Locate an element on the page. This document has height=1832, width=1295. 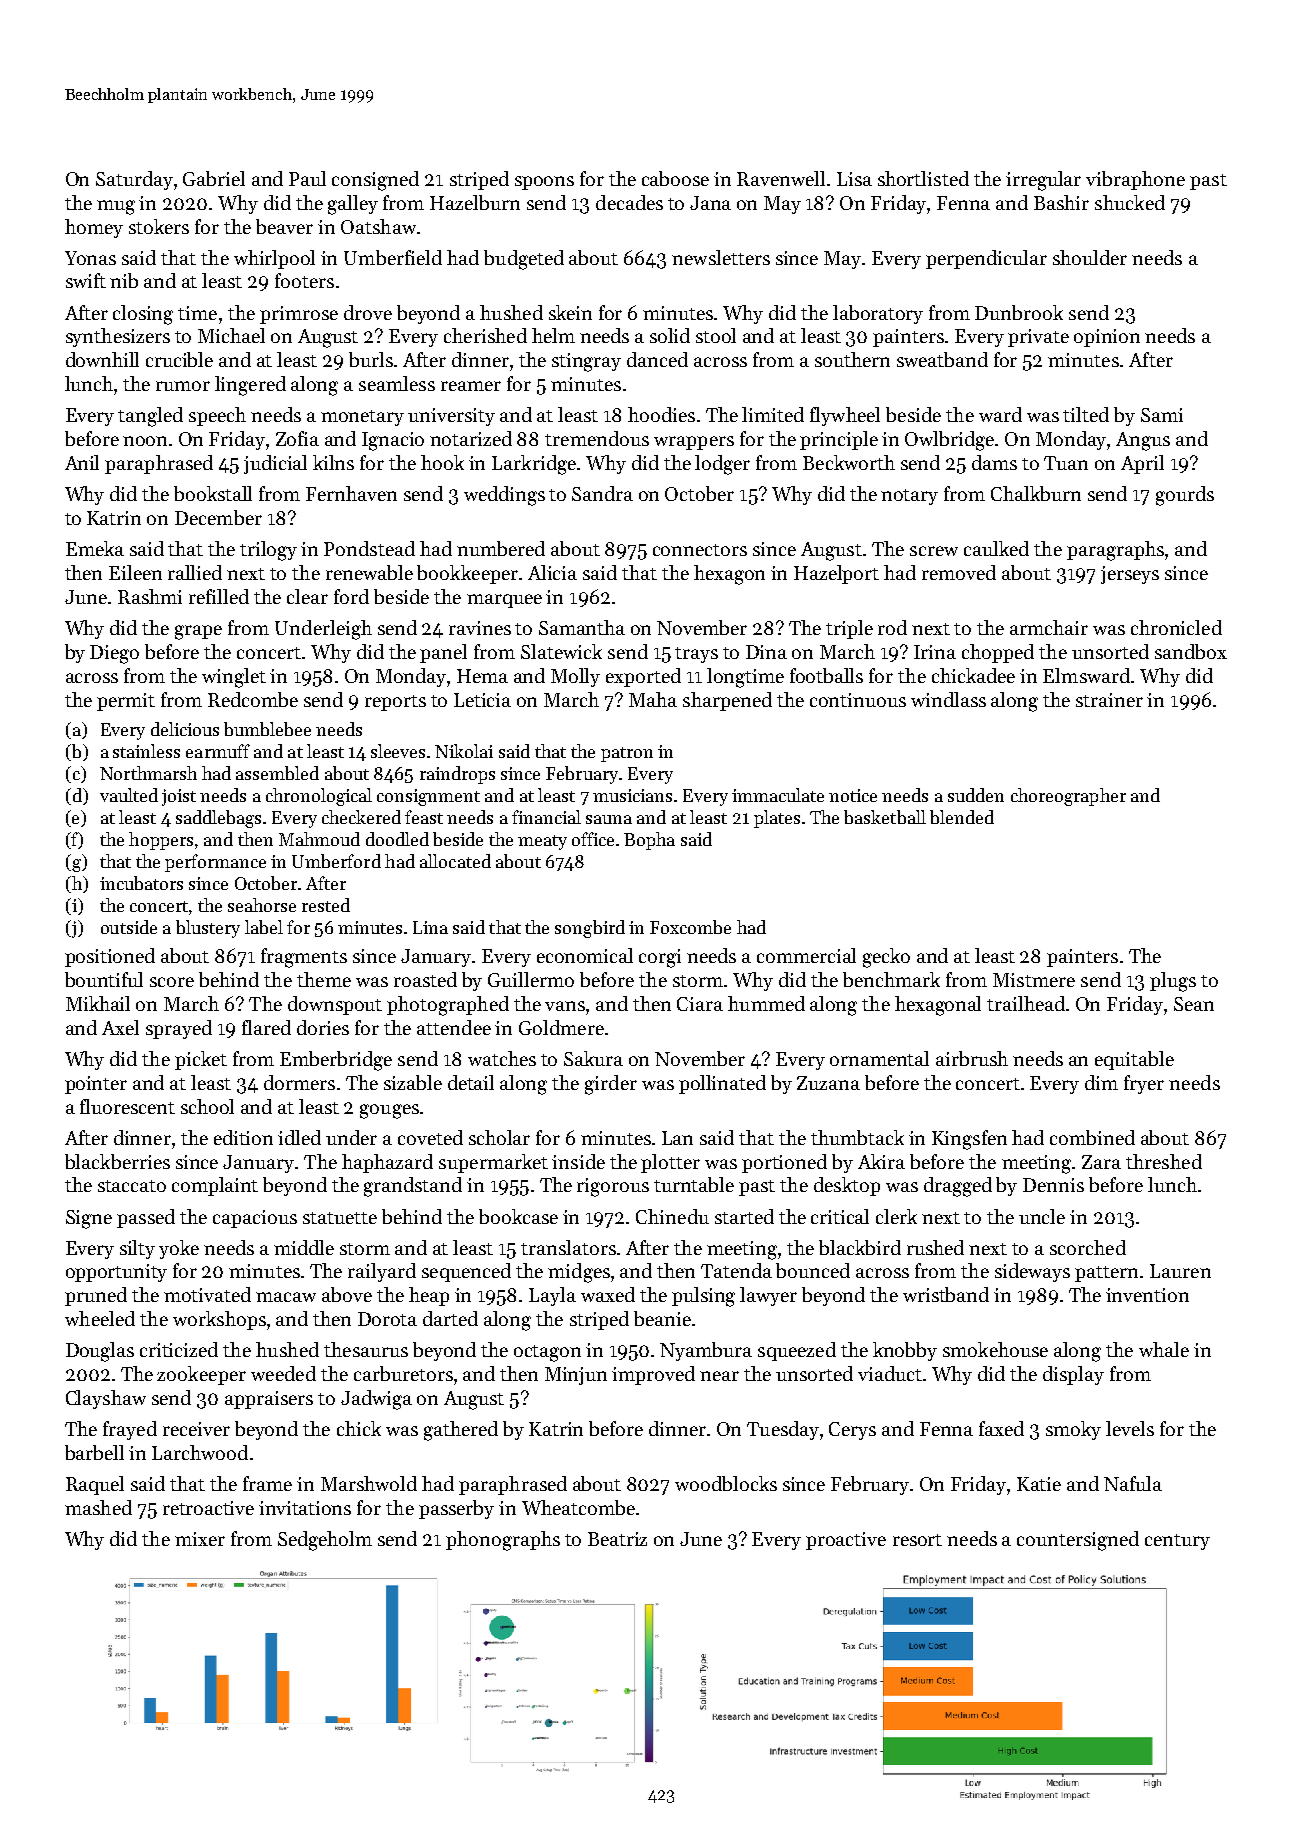
sandbox is located at coordinates (1191, 651).
